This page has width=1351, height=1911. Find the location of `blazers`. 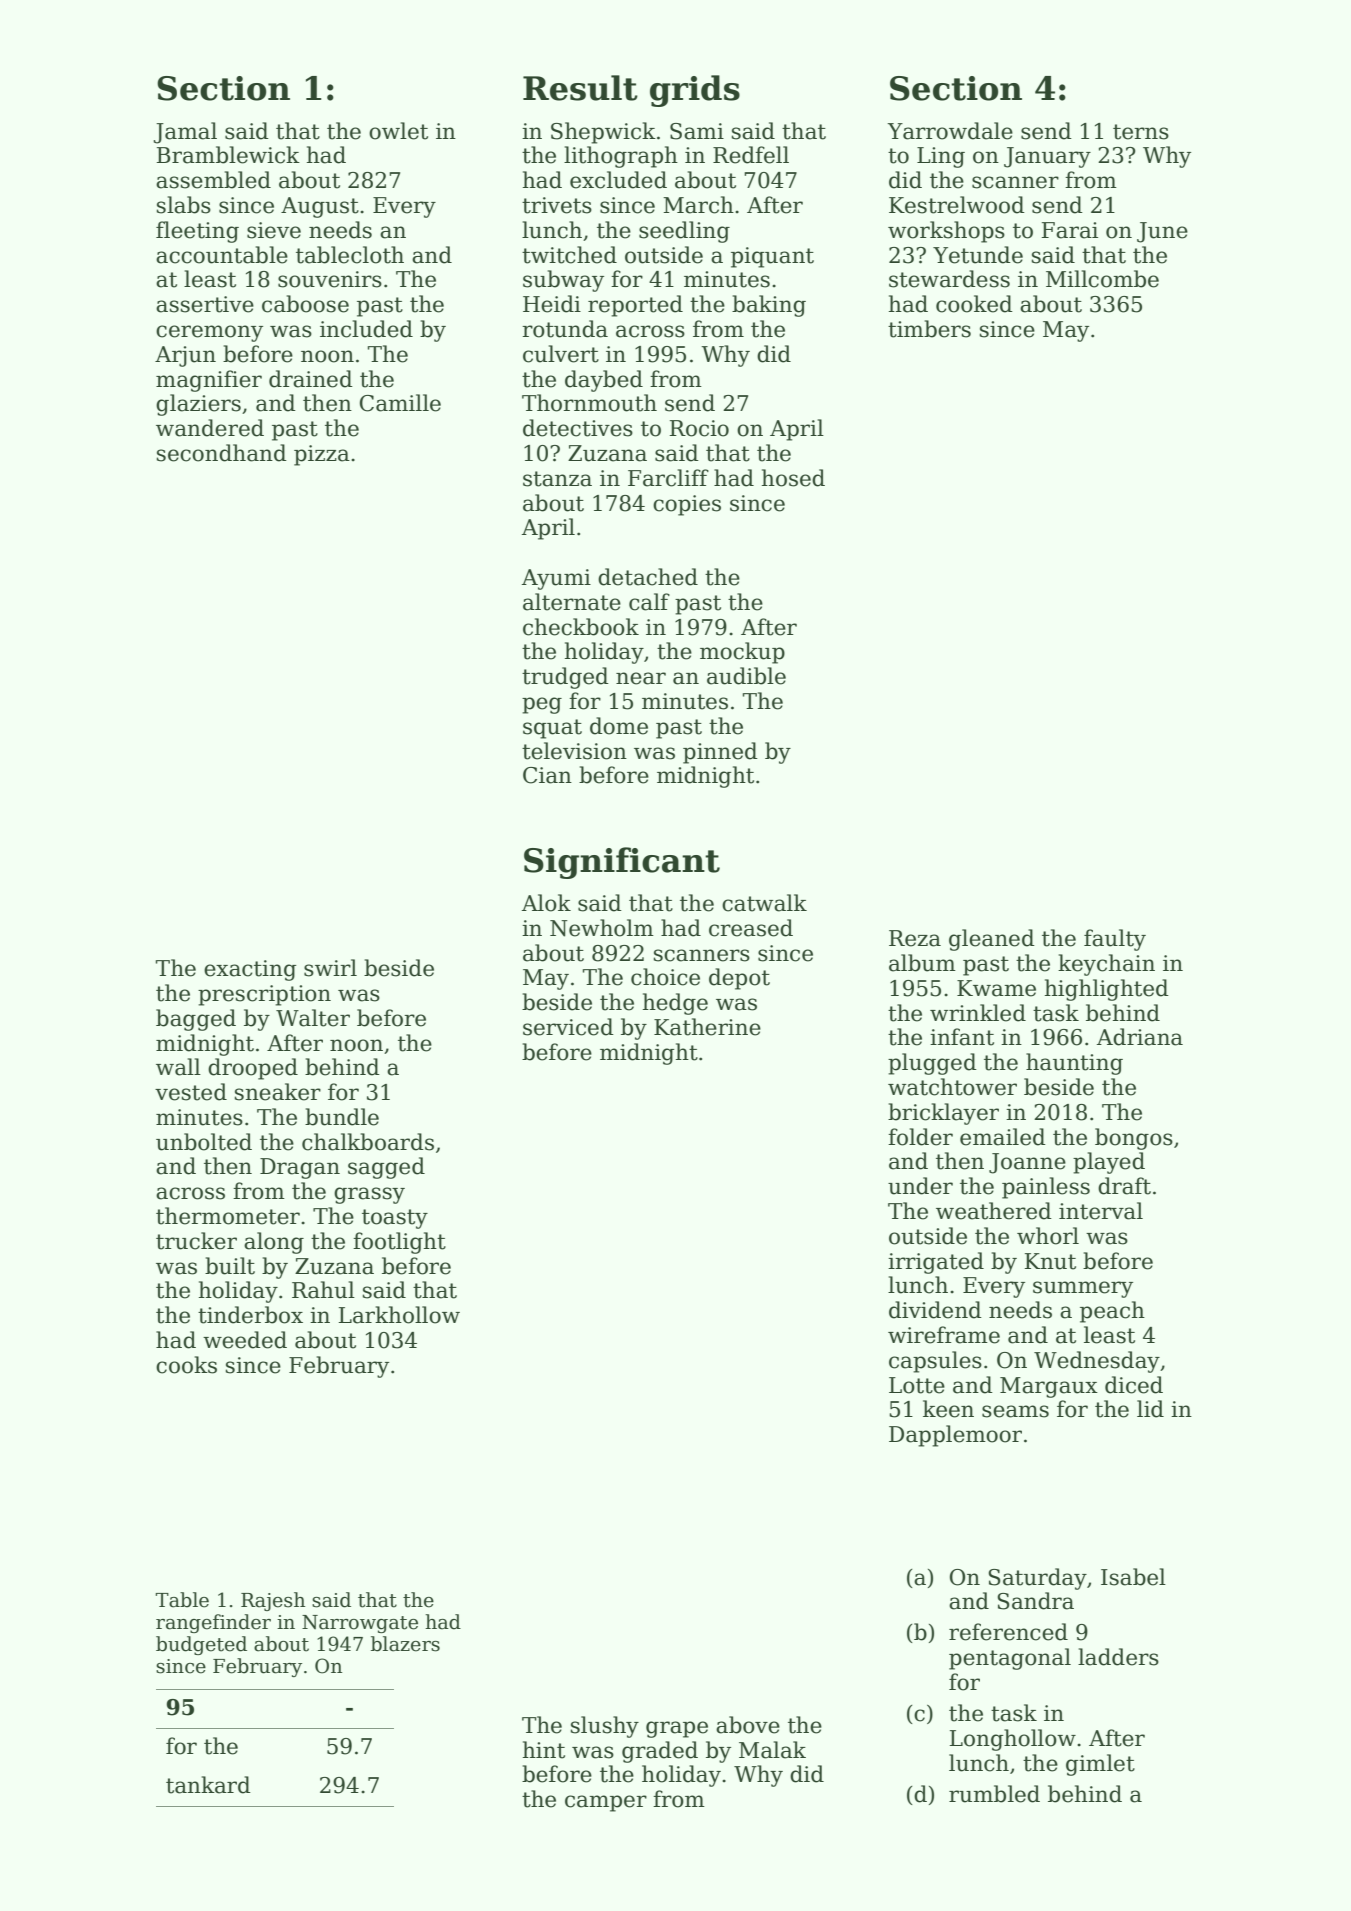

blazers is located at coordinates (405, 1644).
